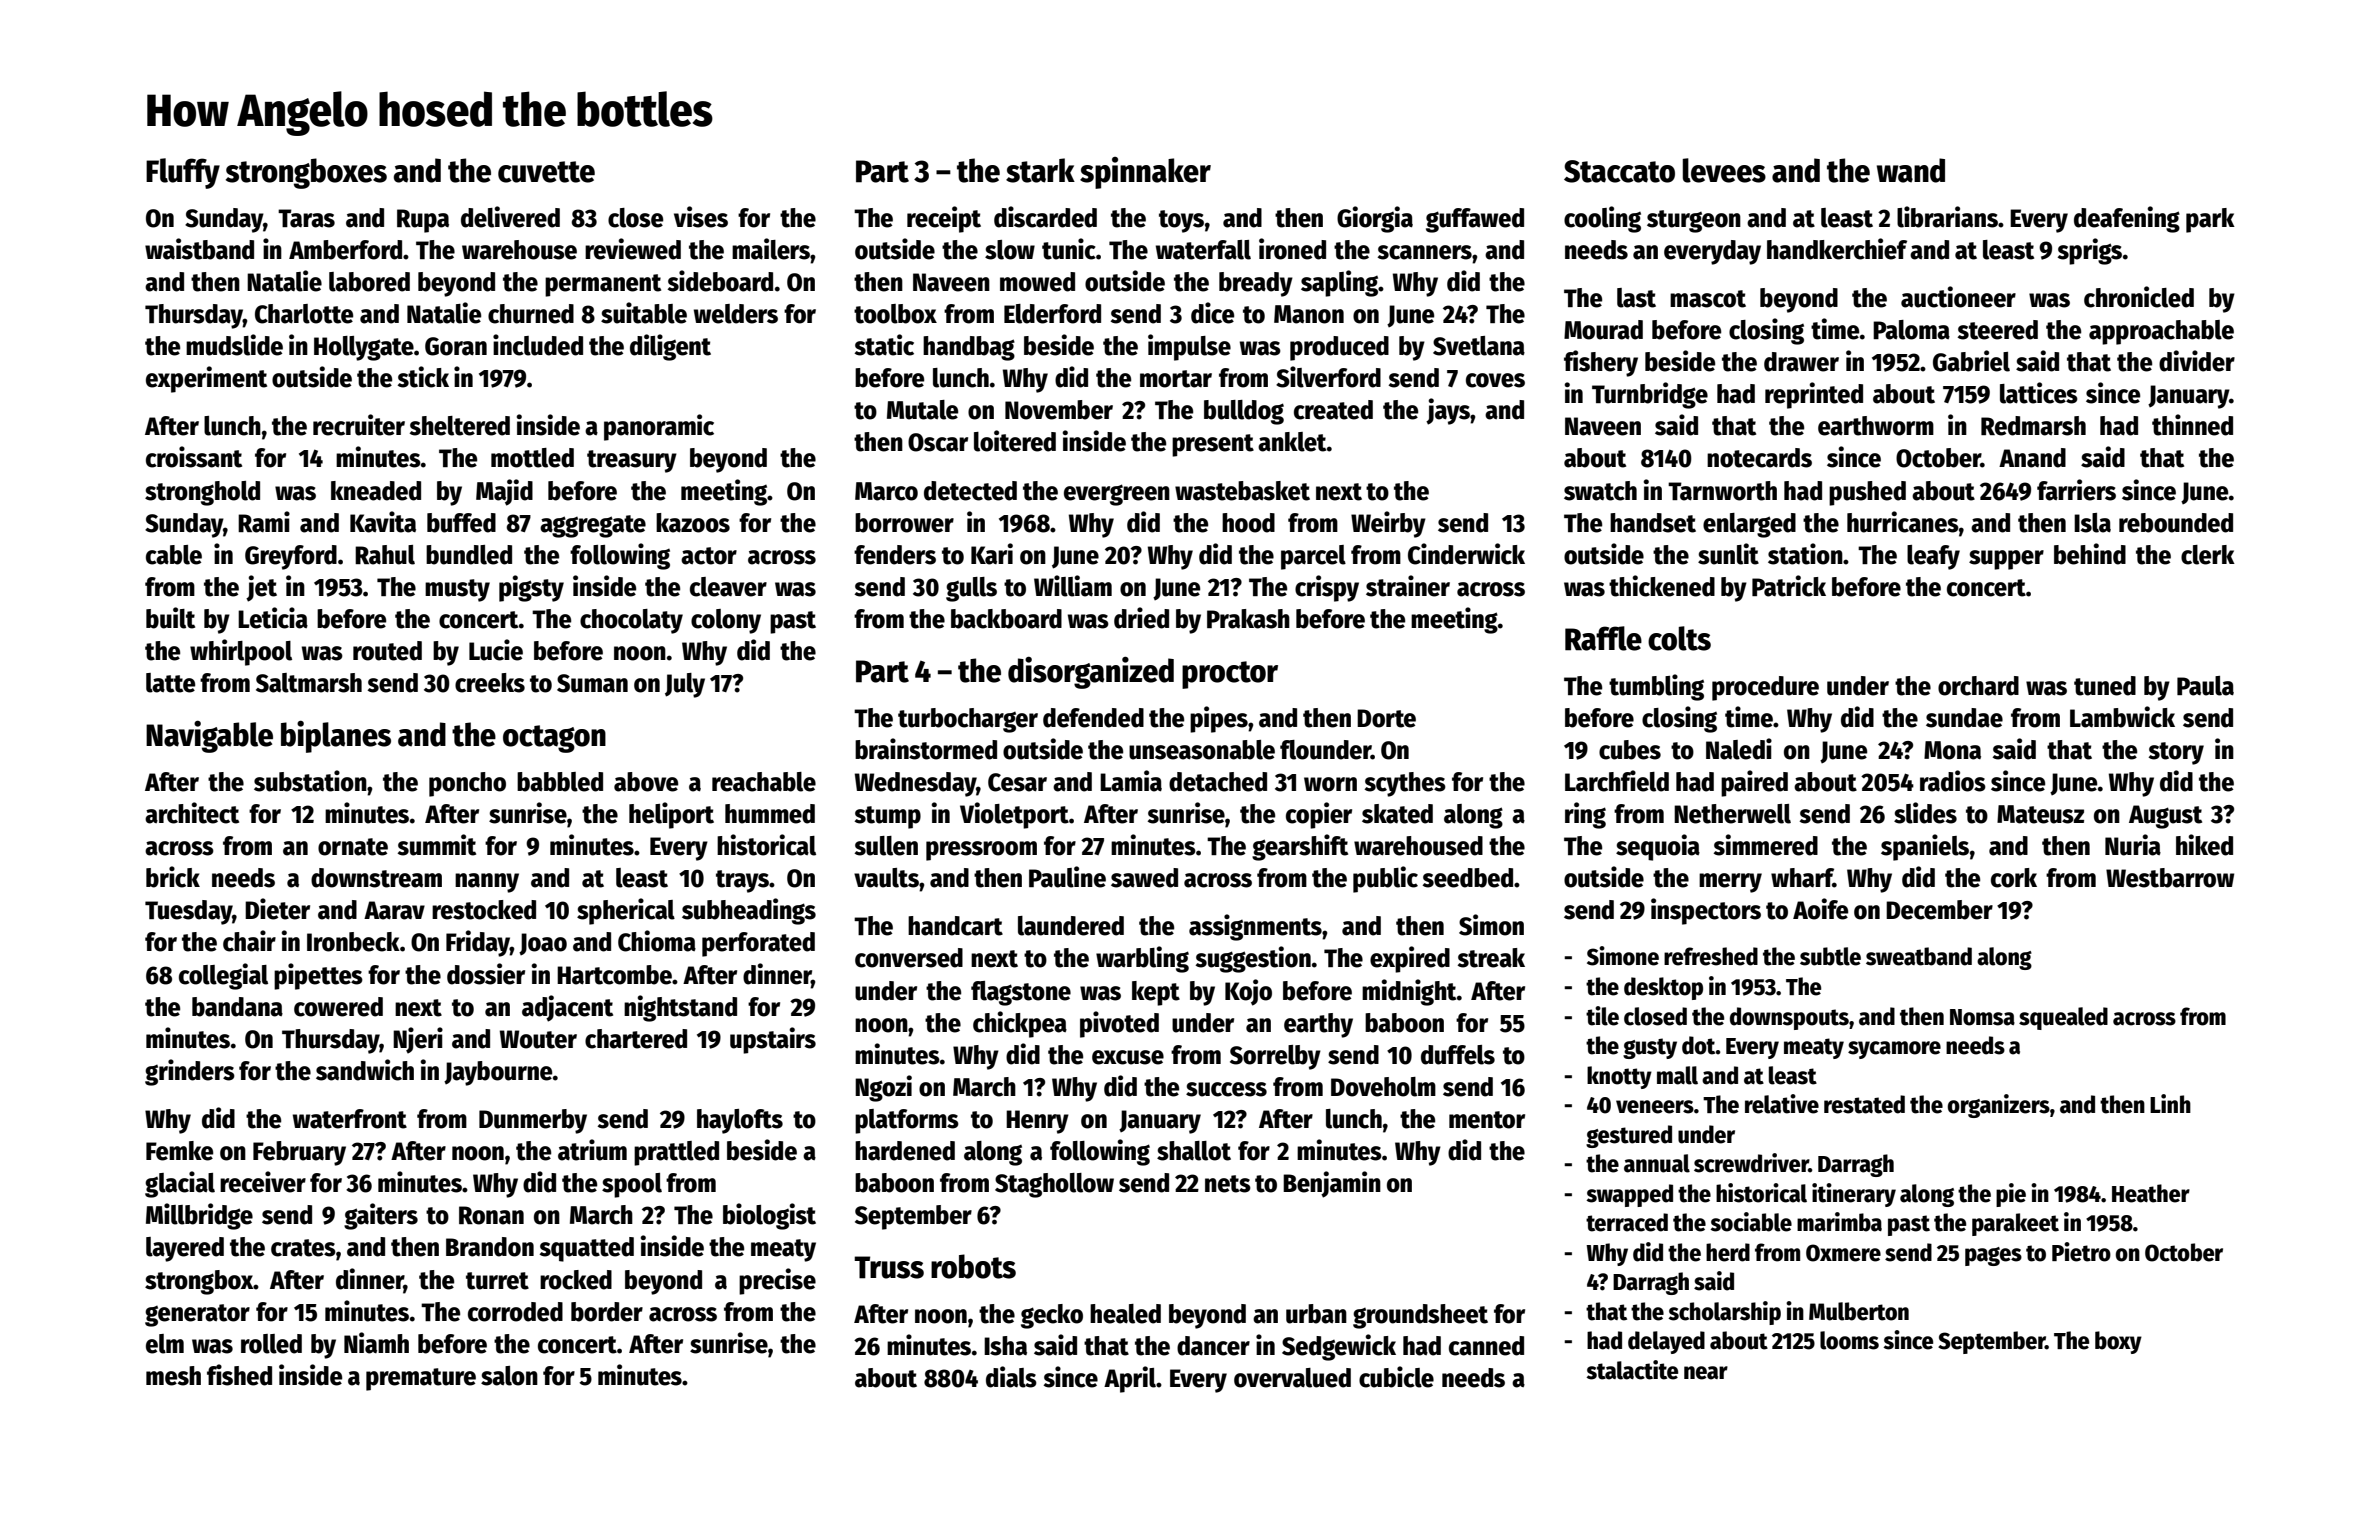 This image has height=1540, width=2380. I want to click on cubicle, so click(1396, 1377).
